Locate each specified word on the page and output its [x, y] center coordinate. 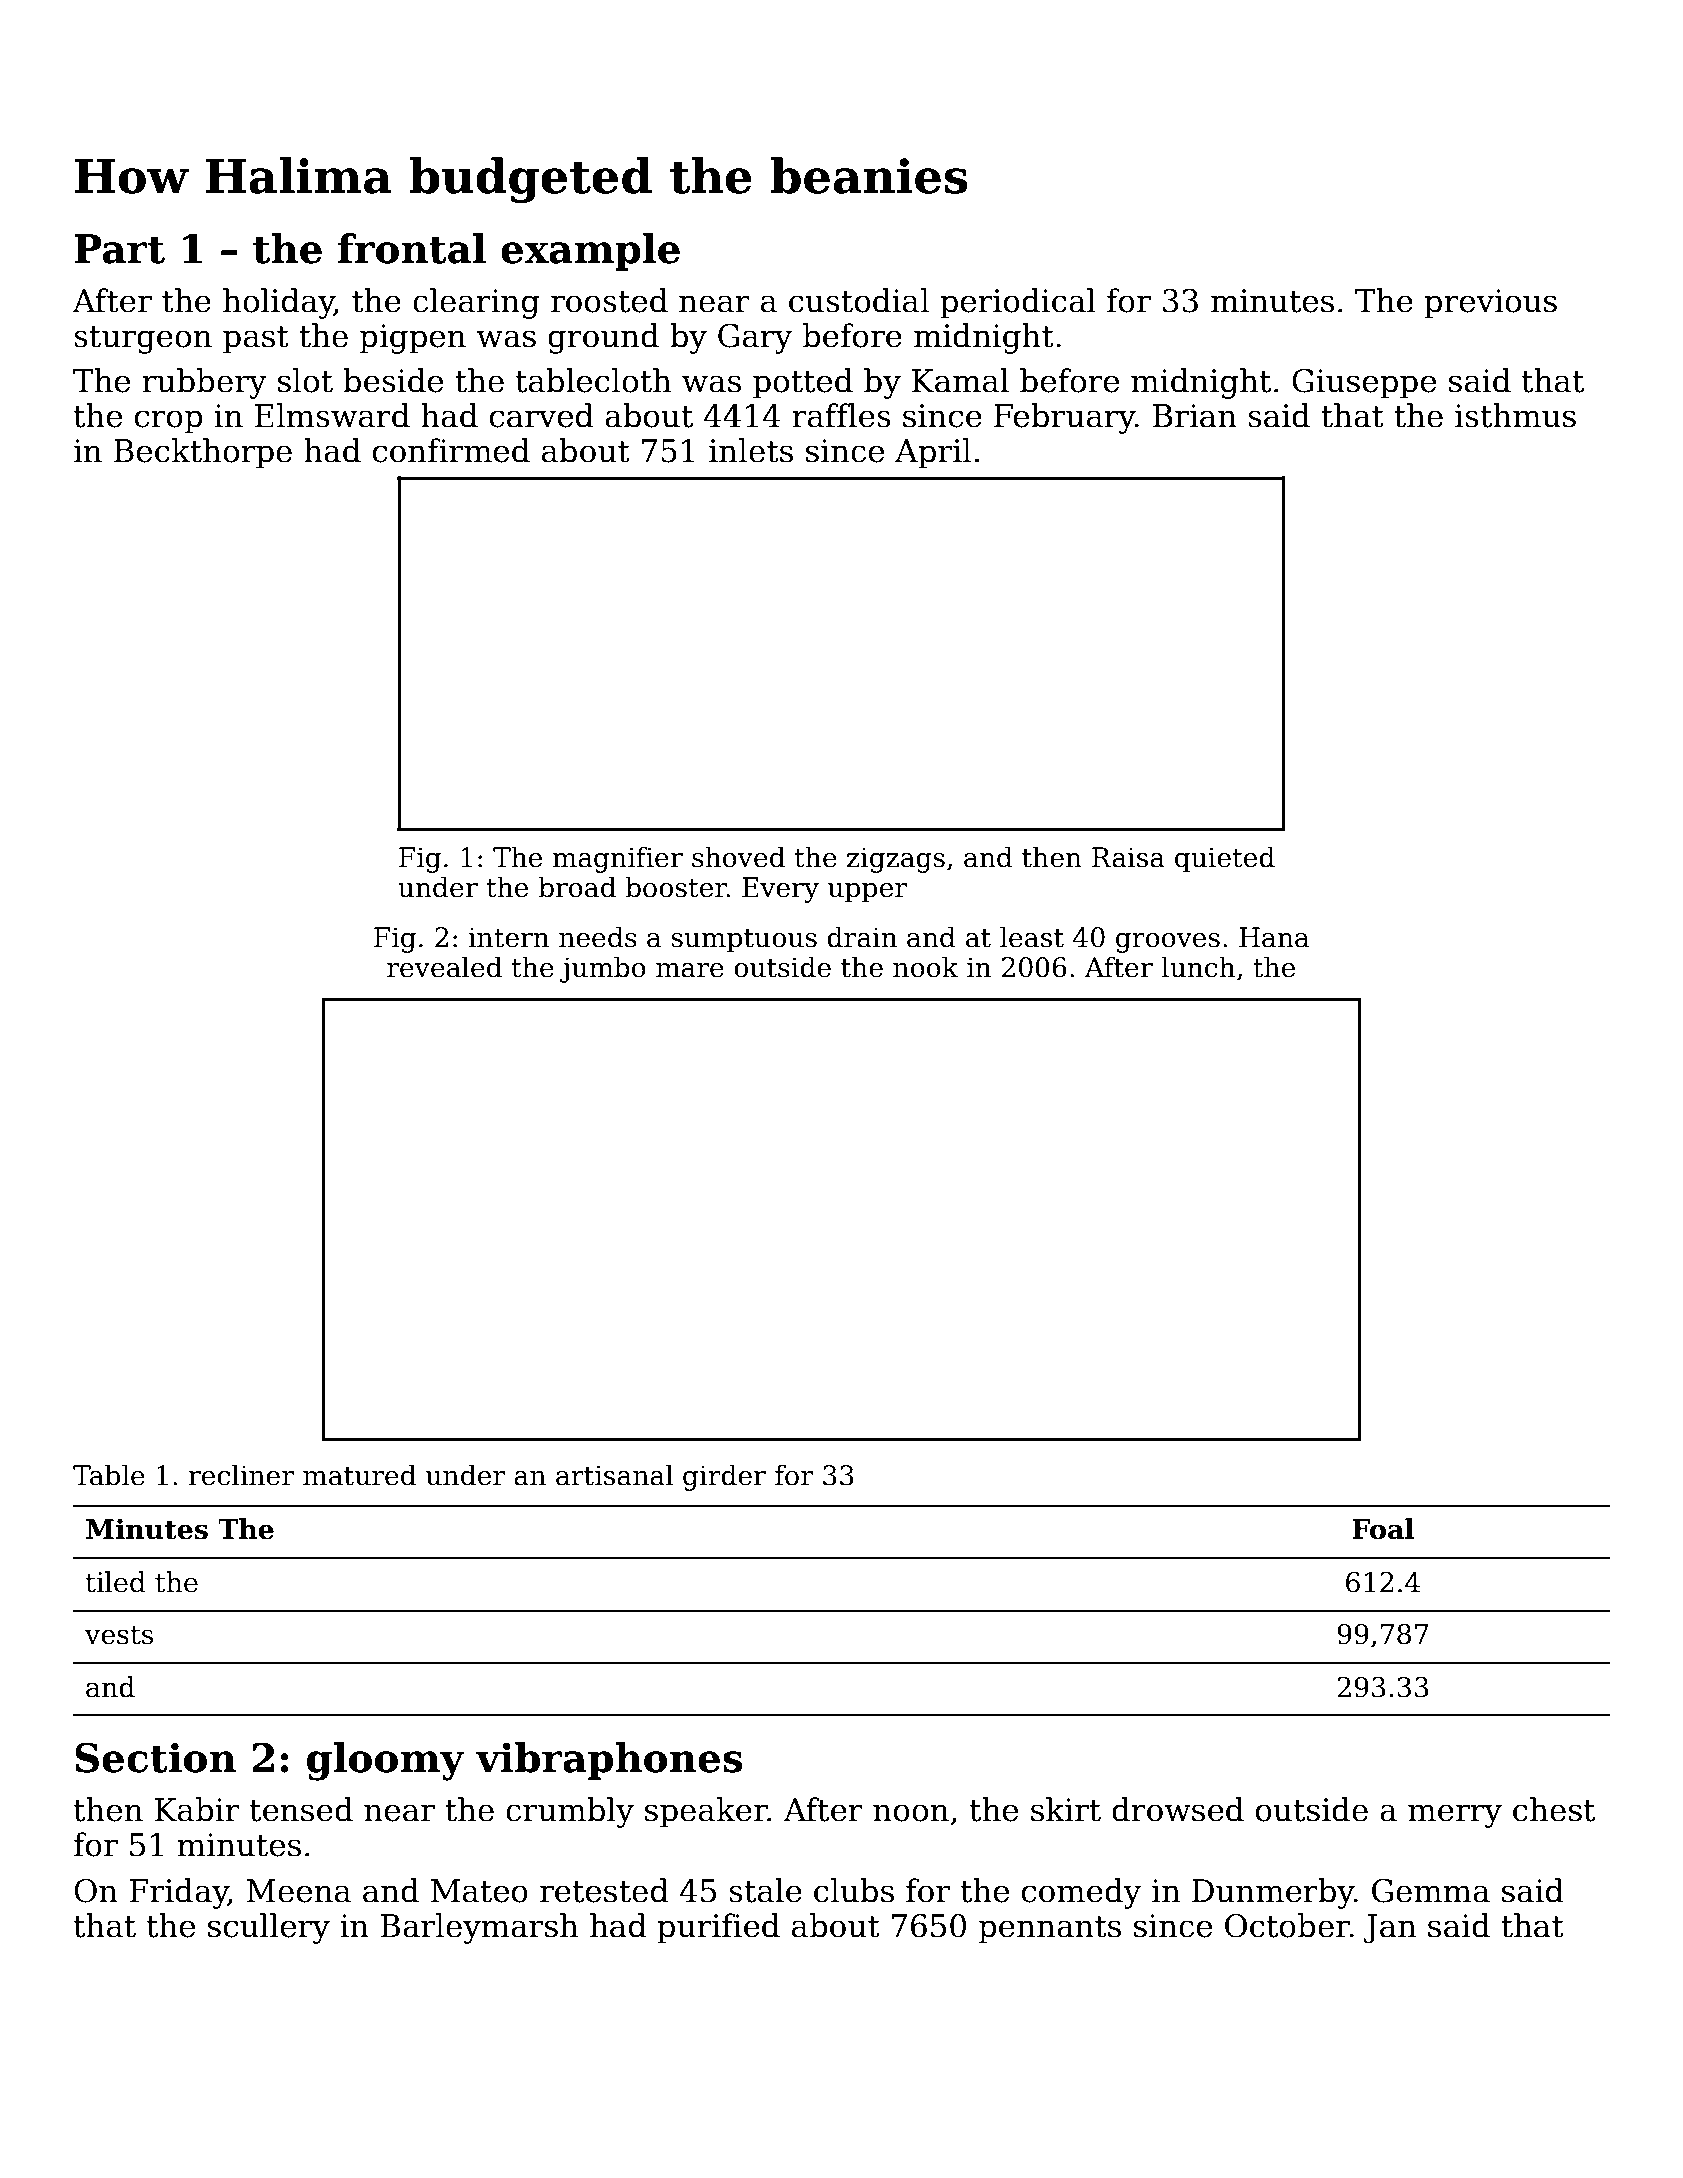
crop [169, 422]
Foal [1383, 1529]
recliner [241, 1475]
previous [1490, 304]
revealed [444, 967]
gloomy [386, 1761]
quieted [1225, 859]
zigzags [896, 860]
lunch [1198, 967]
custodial [859, 300]
